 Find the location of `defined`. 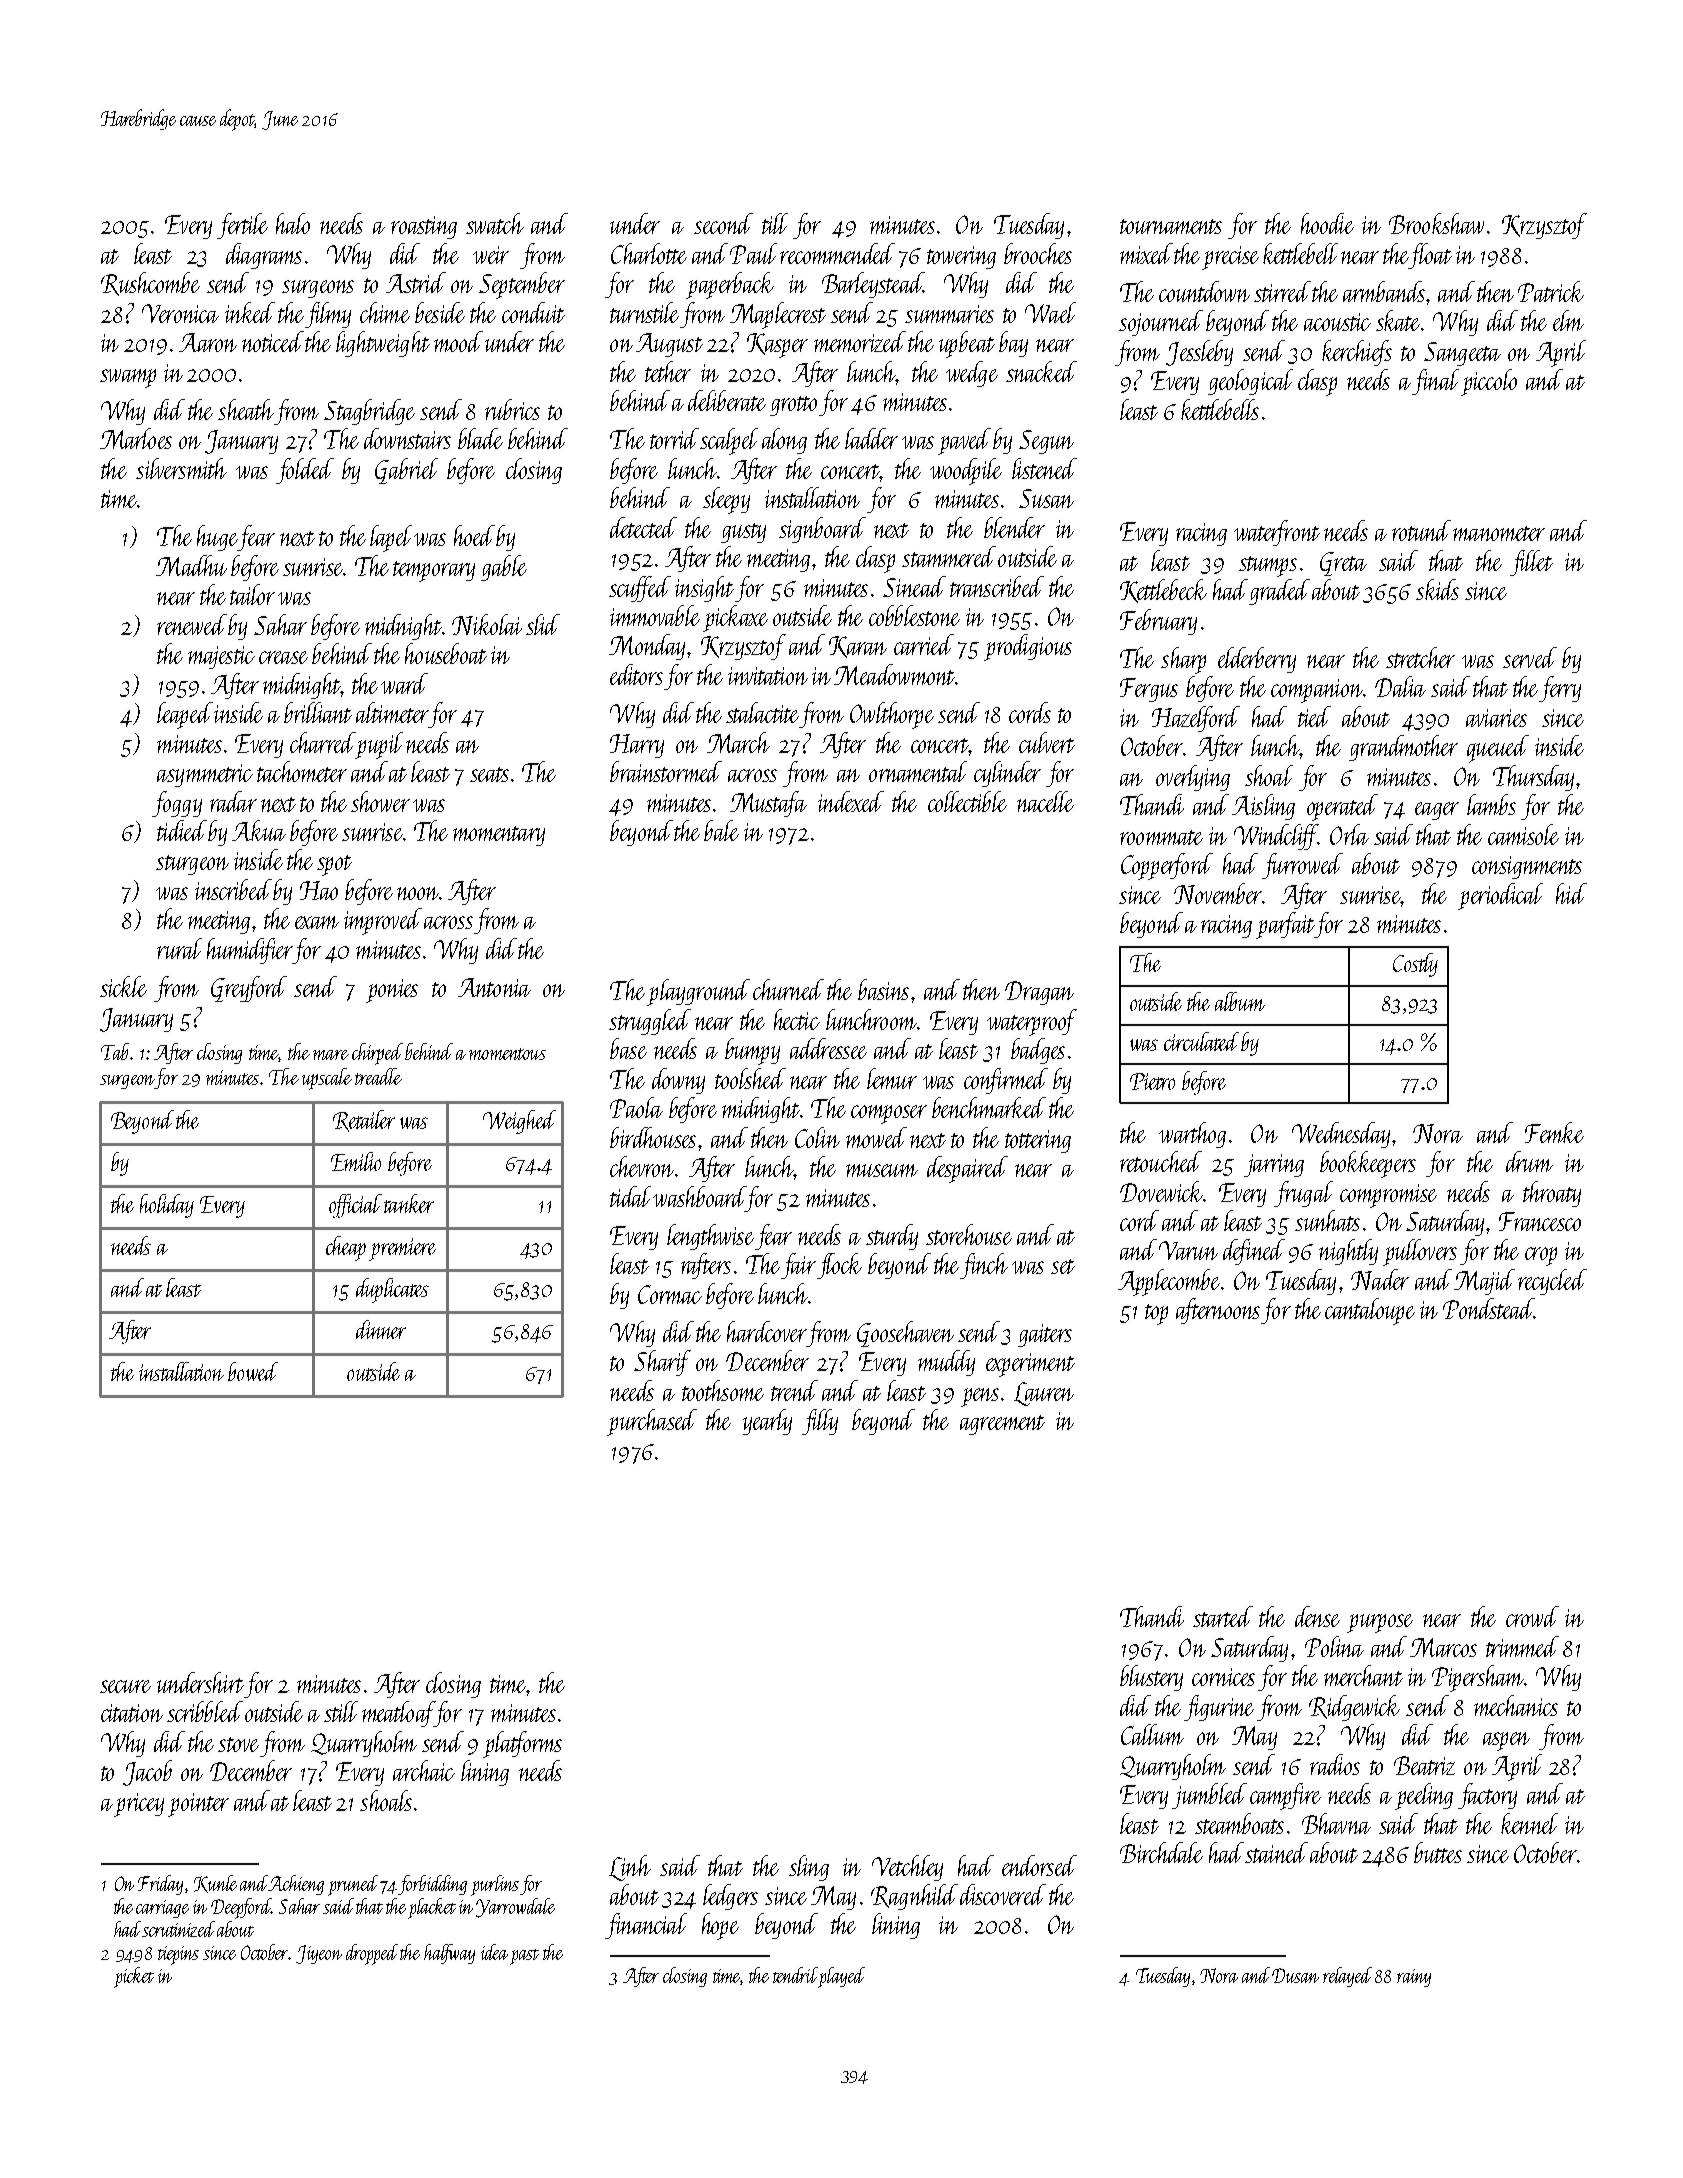

defined is located at coordinates (1254, 1252).
